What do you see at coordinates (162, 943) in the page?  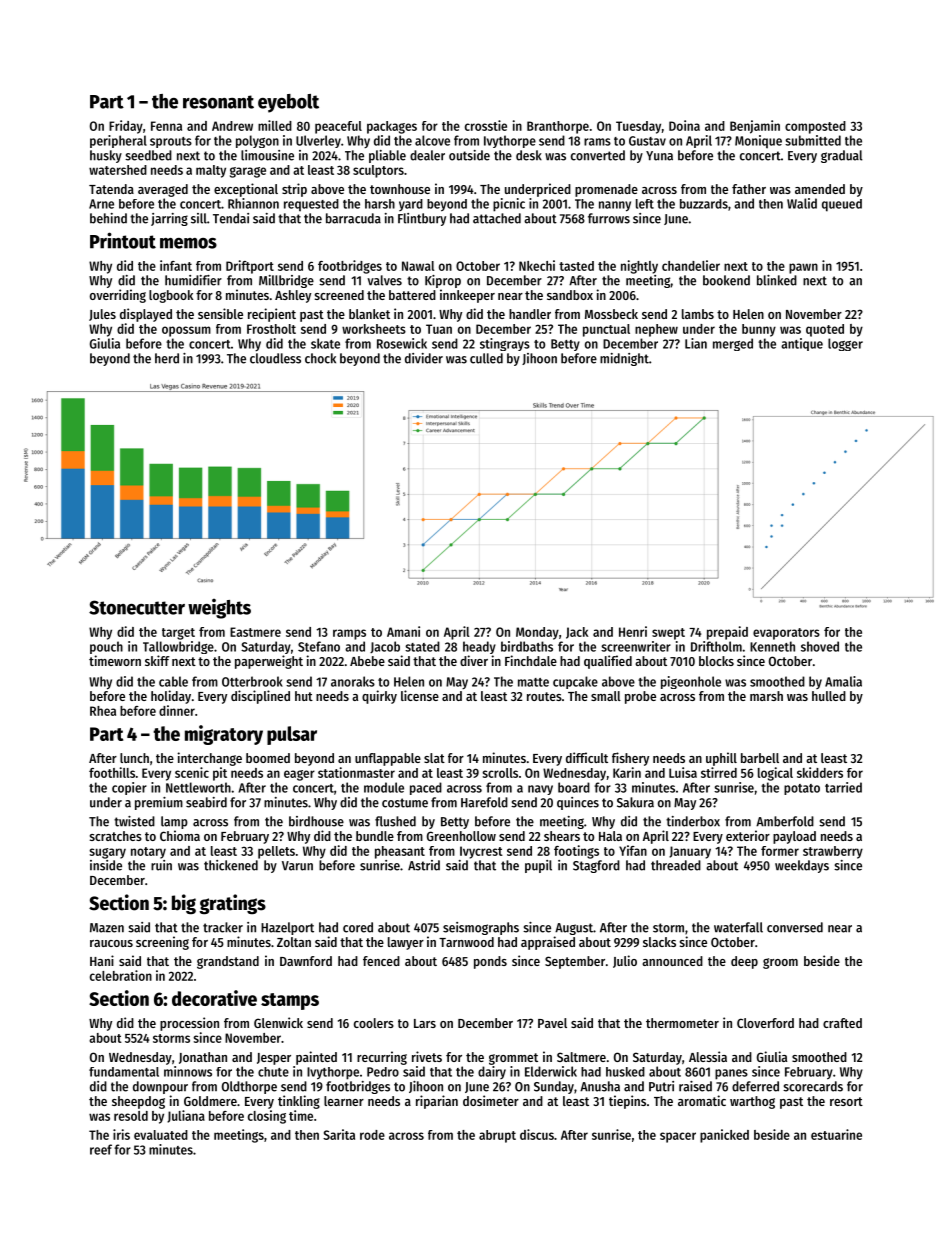 I see `screening` at bounding box center [162, 943].
